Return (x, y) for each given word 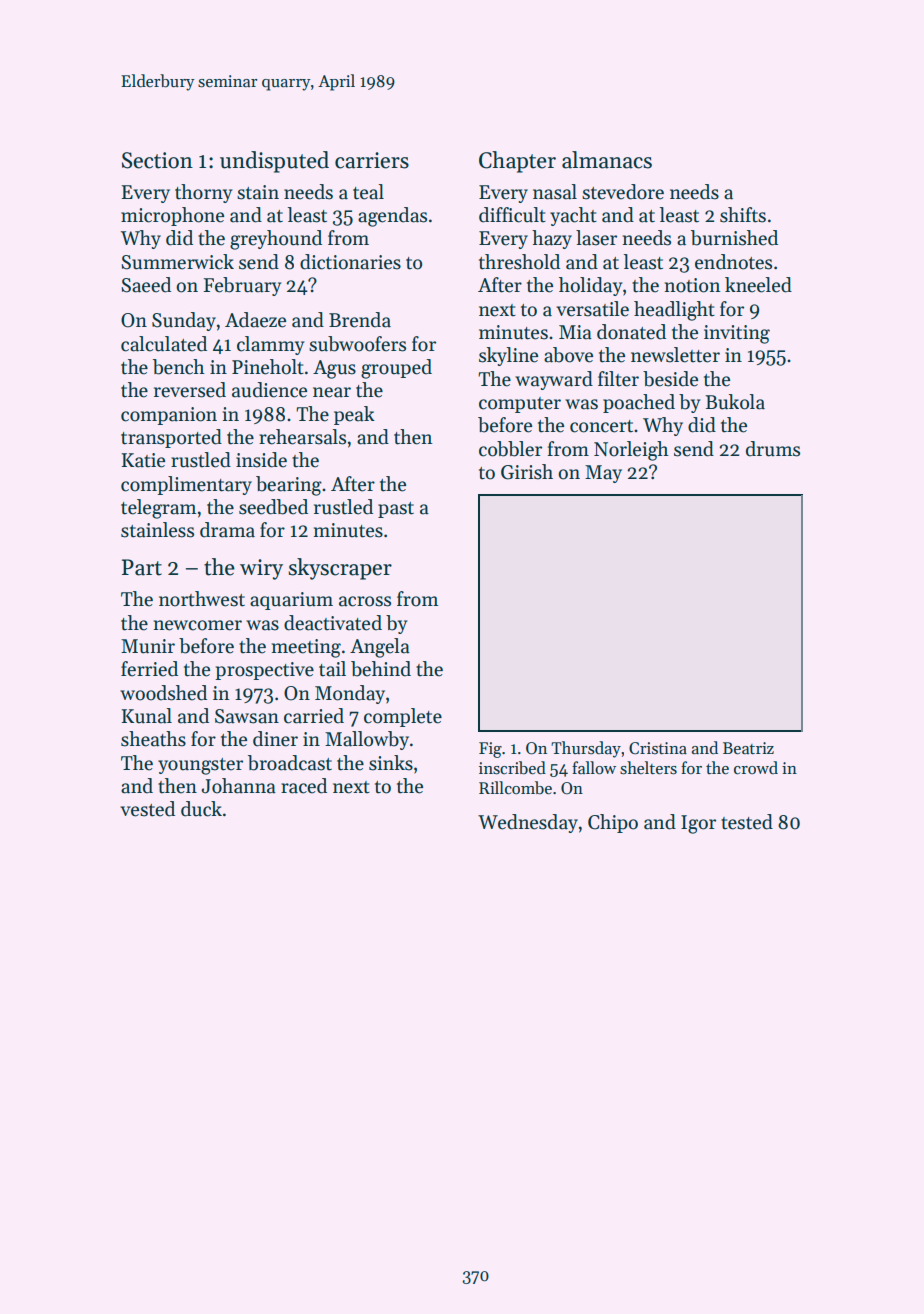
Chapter (517, 162)
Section (157, 160)
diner (275, 739)
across (365, 601)
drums (773, 449)
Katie (143, 460)
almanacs (607, 160)
